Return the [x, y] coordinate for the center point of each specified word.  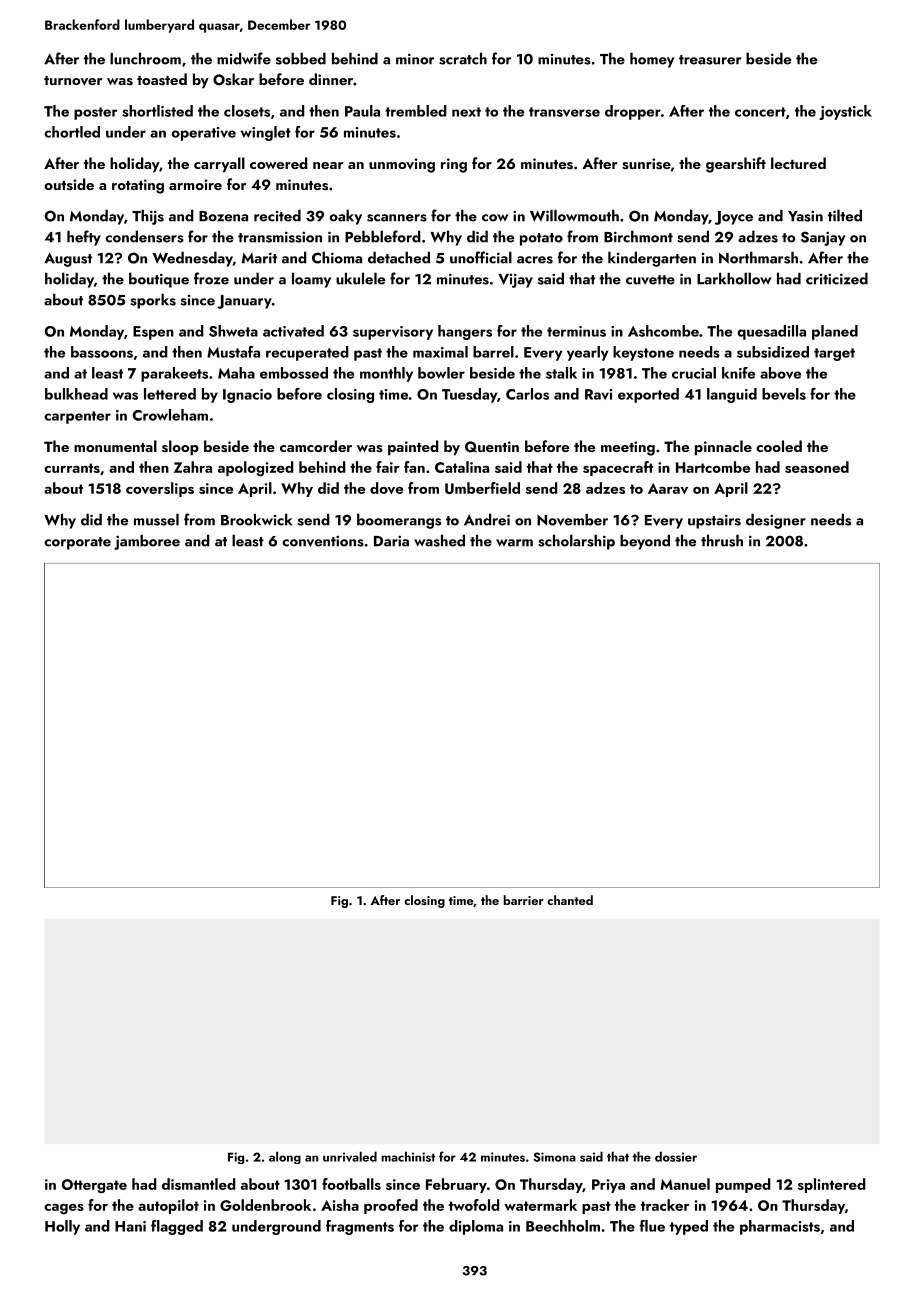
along [285, 1157]
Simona [554, 1157]
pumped [743, 1185]
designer [776, 521]
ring [454, 165]
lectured [798, 163]
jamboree [147, 542]
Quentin [492, 447]
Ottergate [94, 1186]
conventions [323, 541]
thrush [722, 540]
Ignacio [247, 396]
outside [69, 184]
